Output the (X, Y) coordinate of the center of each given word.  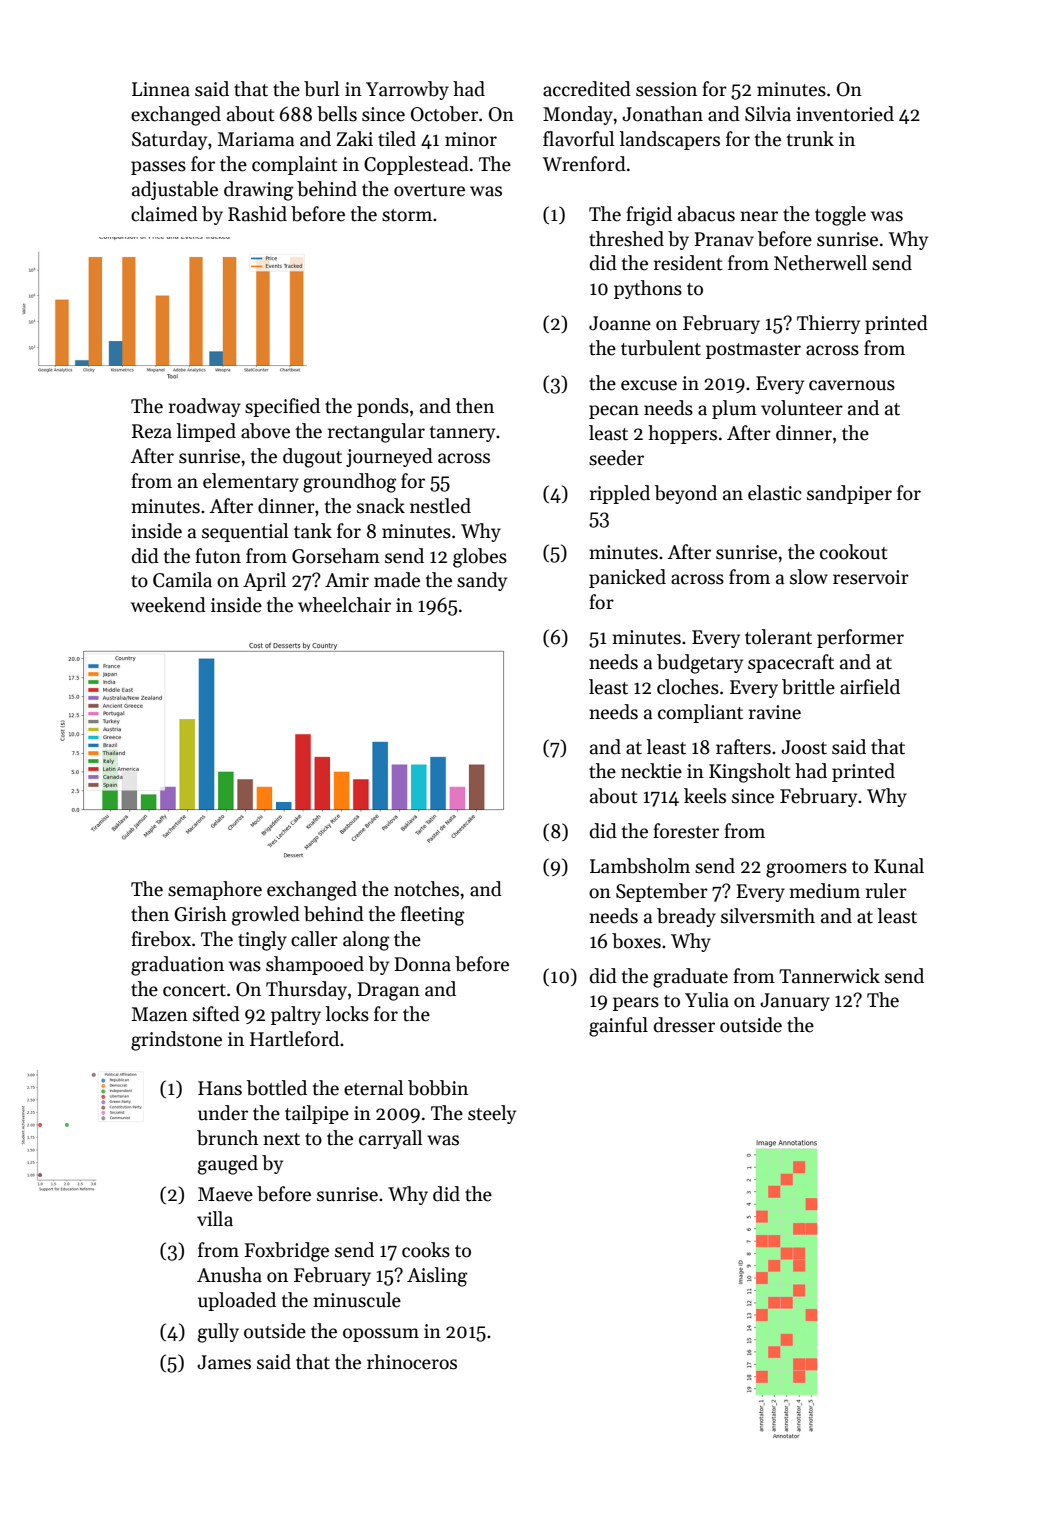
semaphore (215, 890)
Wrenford (584, 164)
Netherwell (820, 263)
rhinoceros (412, 1362)
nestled (440, 506)
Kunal (899, 866)
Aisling (437, 1277)
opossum (381, 1335)
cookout (854, 552)
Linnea (161, 89)
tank (313, 531)
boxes (636, 941)
